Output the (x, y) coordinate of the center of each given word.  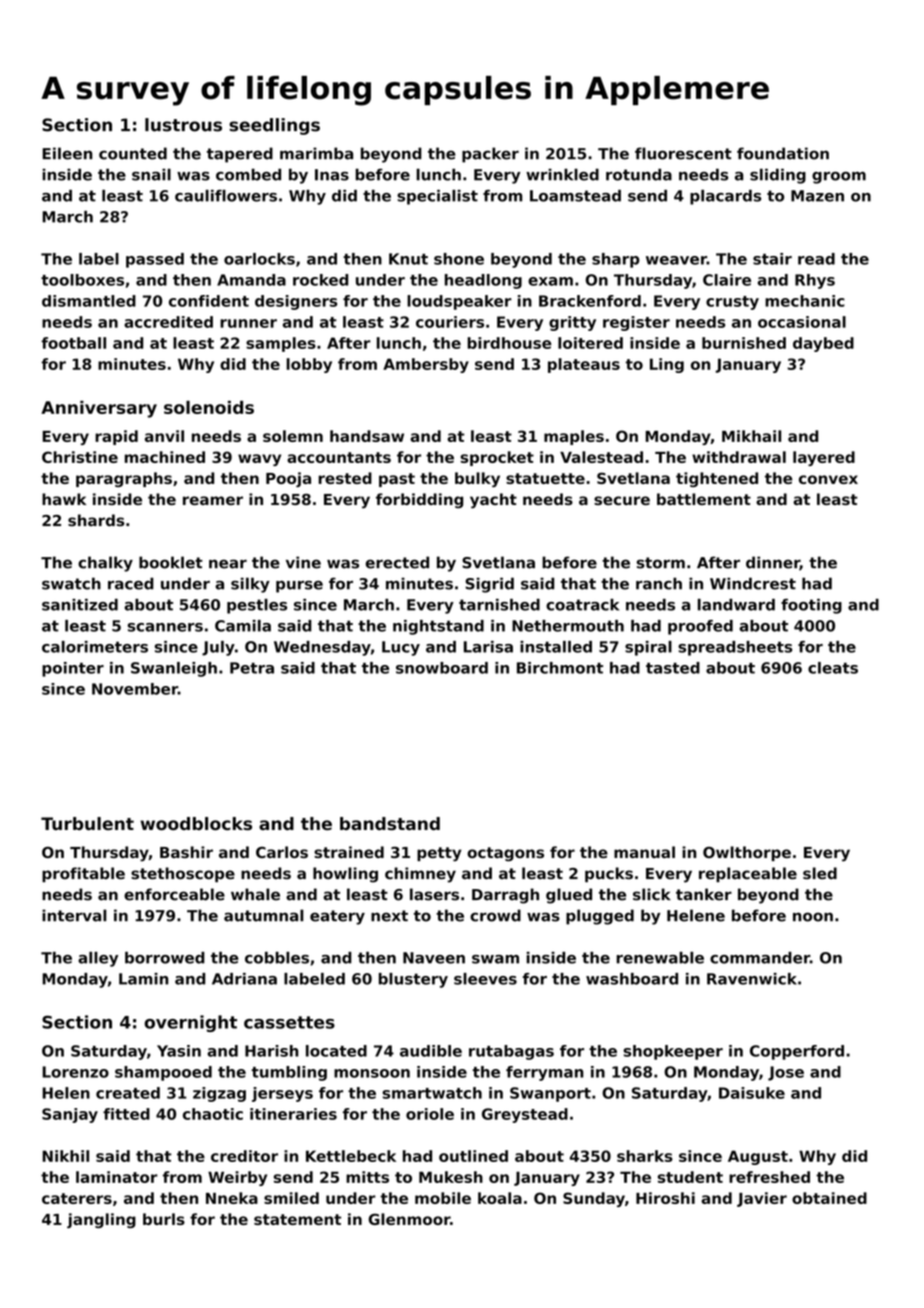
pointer (73, 669)
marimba (316, 153)
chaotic (213, 1114)
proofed (700, 627)
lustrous (183, 125)
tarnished (499, 605)
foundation (783, 153)
